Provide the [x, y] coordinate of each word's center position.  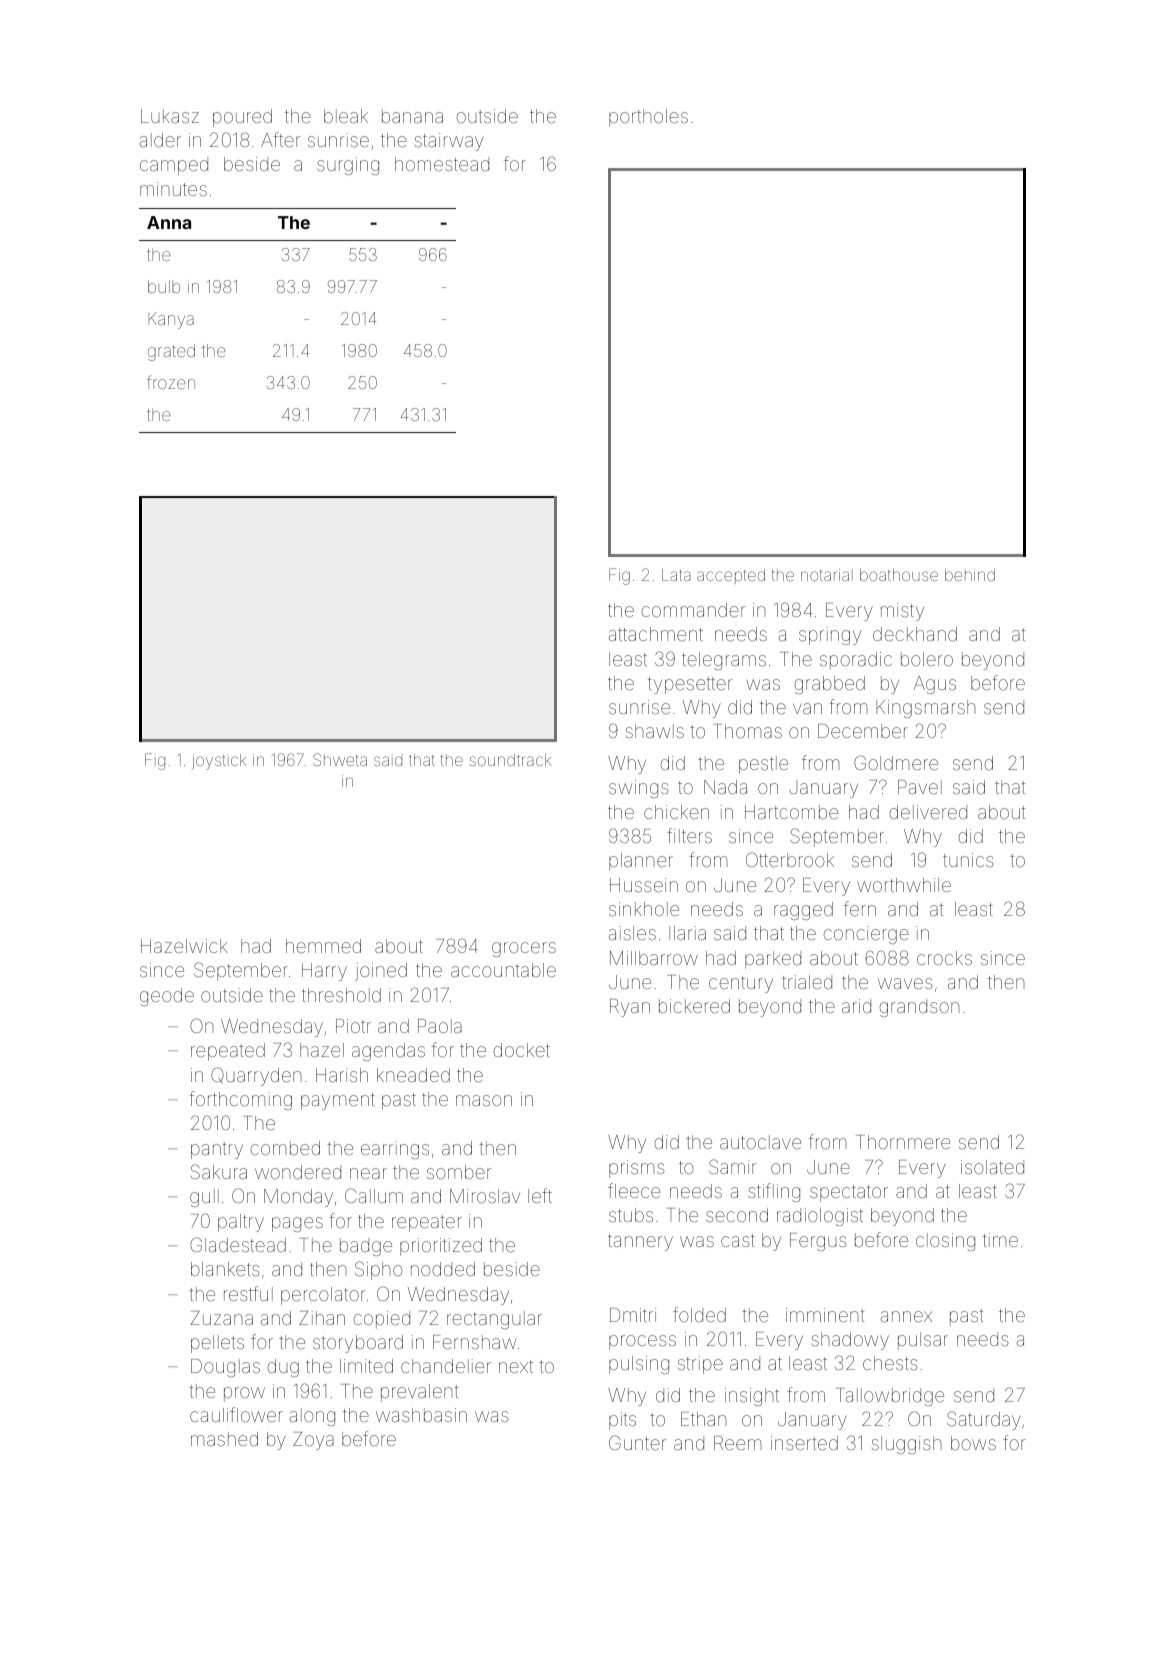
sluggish [906, 1445]
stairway [449, 142]
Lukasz [170, 116]
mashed [224, 1439]
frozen [171, 382]
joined [381, 972]
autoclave [760, 1142]
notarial [827, 575]
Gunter [637, 1442]
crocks [944, 958]
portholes [648, 118]
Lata [676, 575]
